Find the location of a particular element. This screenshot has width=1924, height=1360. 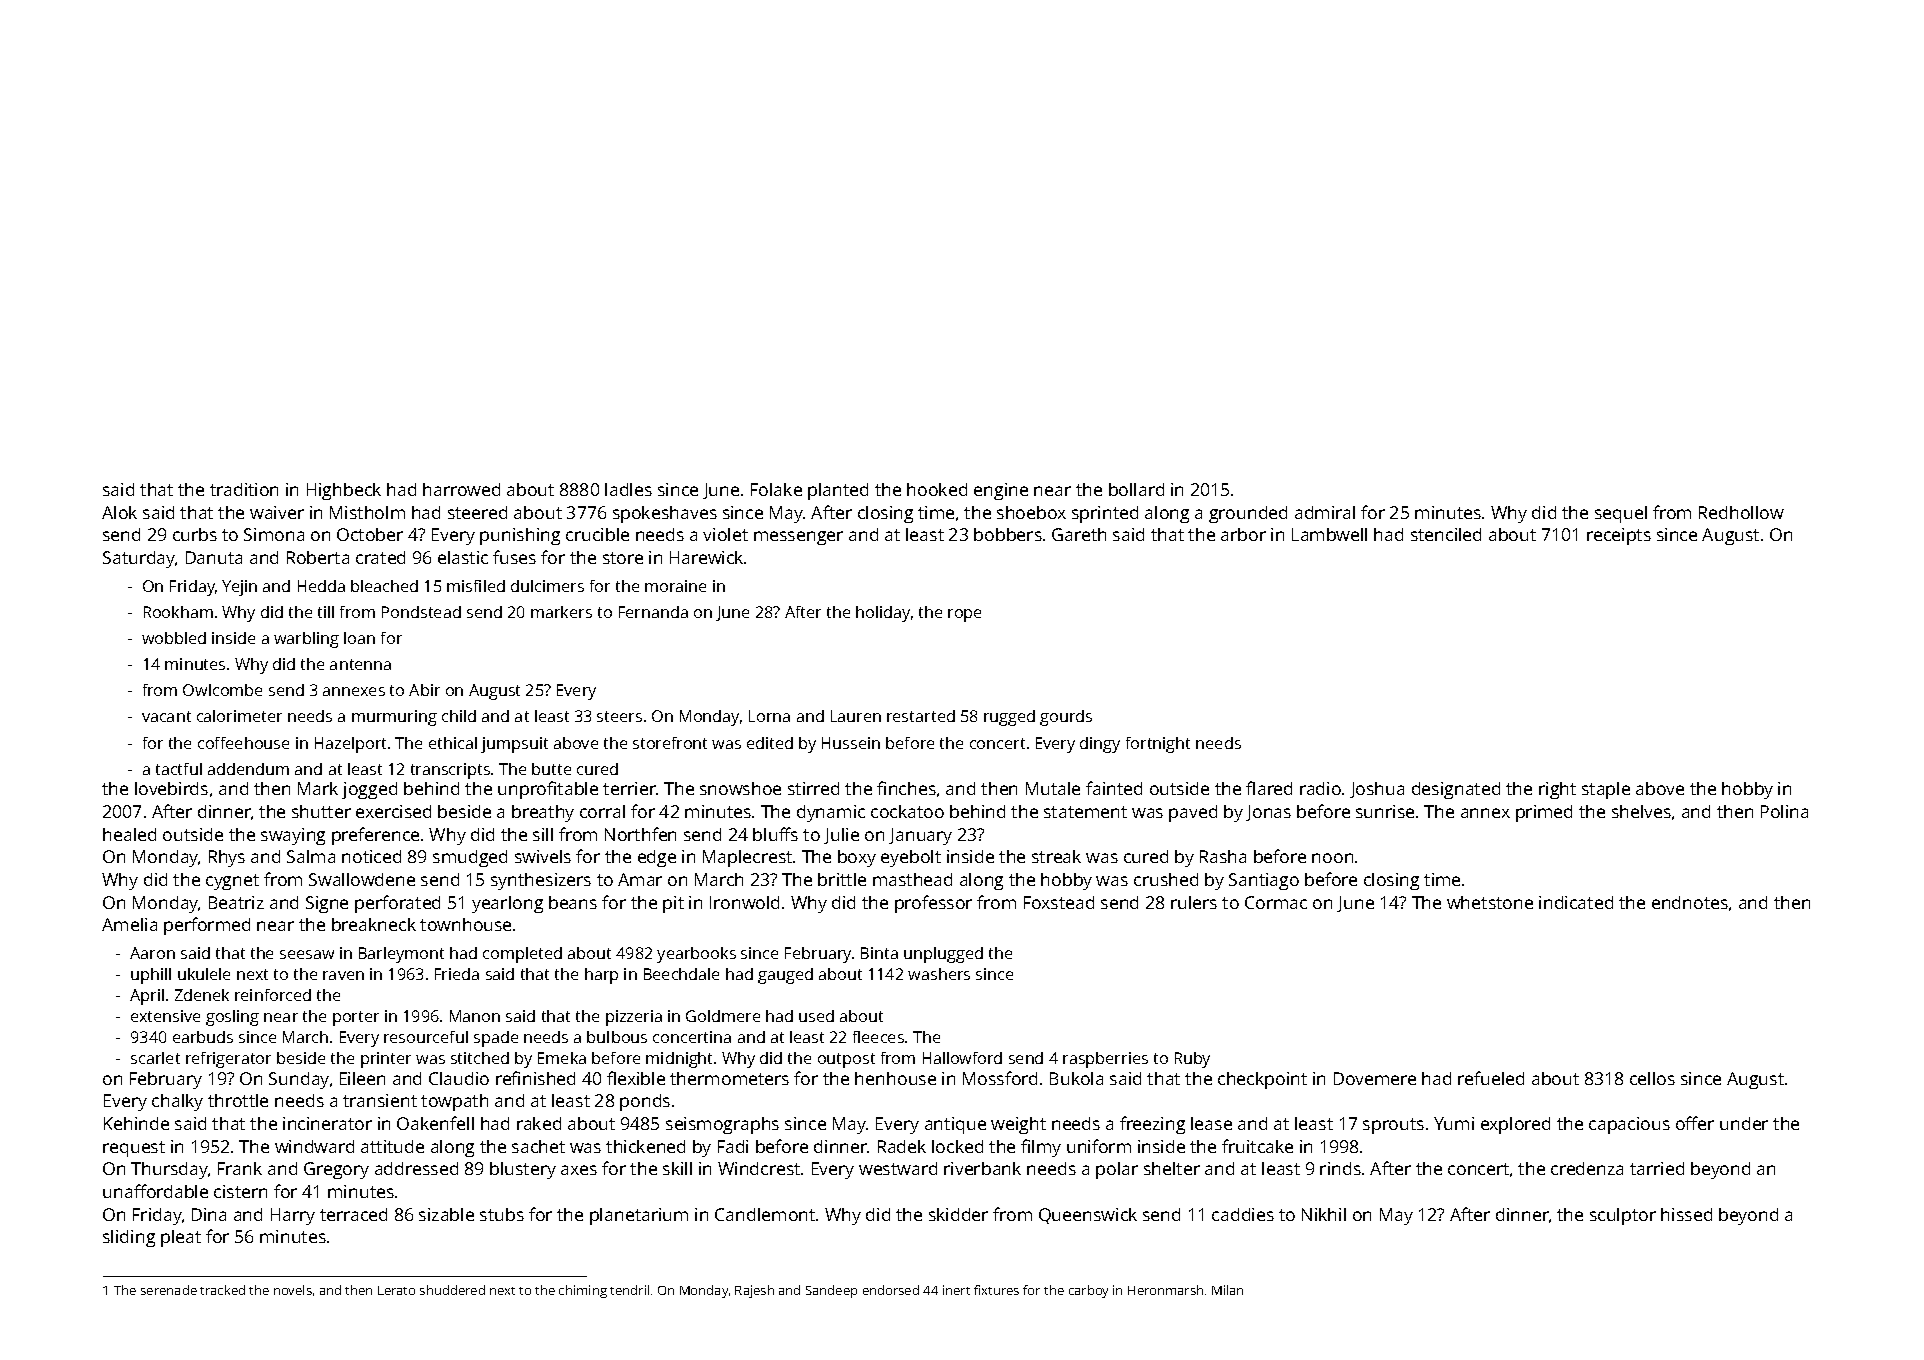

tracked is located at coordinates (222, 1290).
